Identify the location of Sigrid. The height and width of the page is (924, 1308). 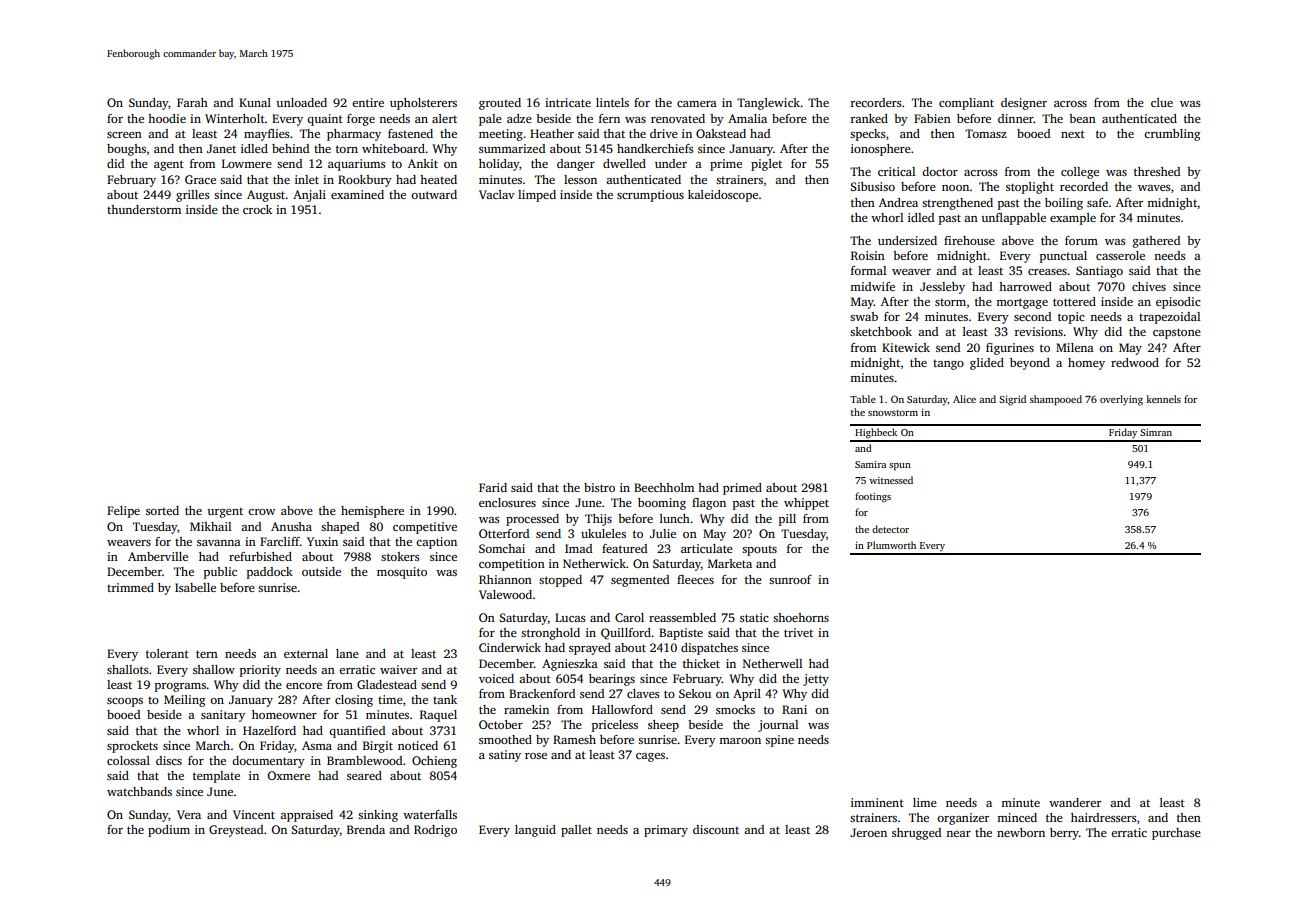
(1012, 400).
